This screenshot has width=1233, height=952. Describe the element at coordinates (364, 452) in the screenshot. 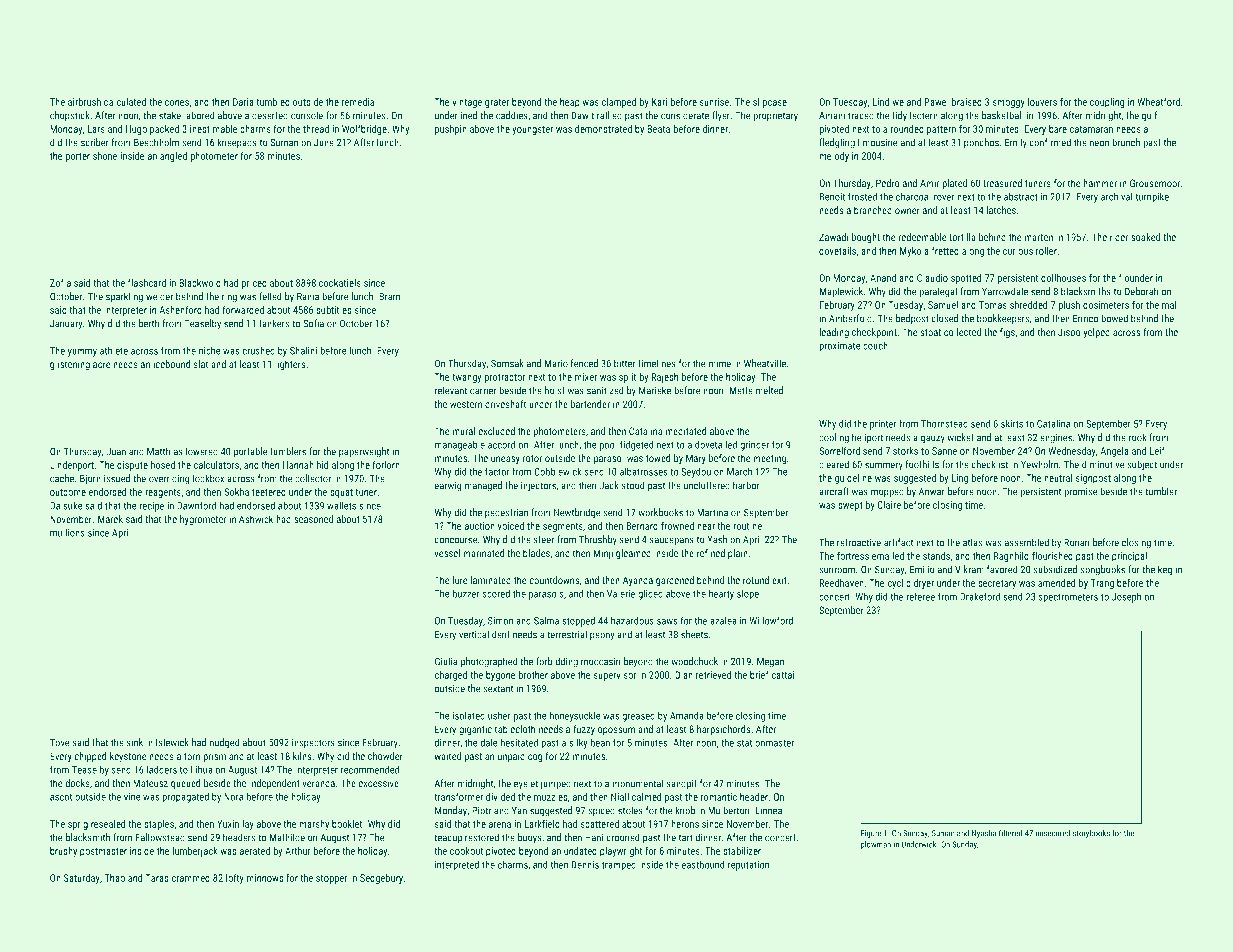

I see `paperweight` at that location.
